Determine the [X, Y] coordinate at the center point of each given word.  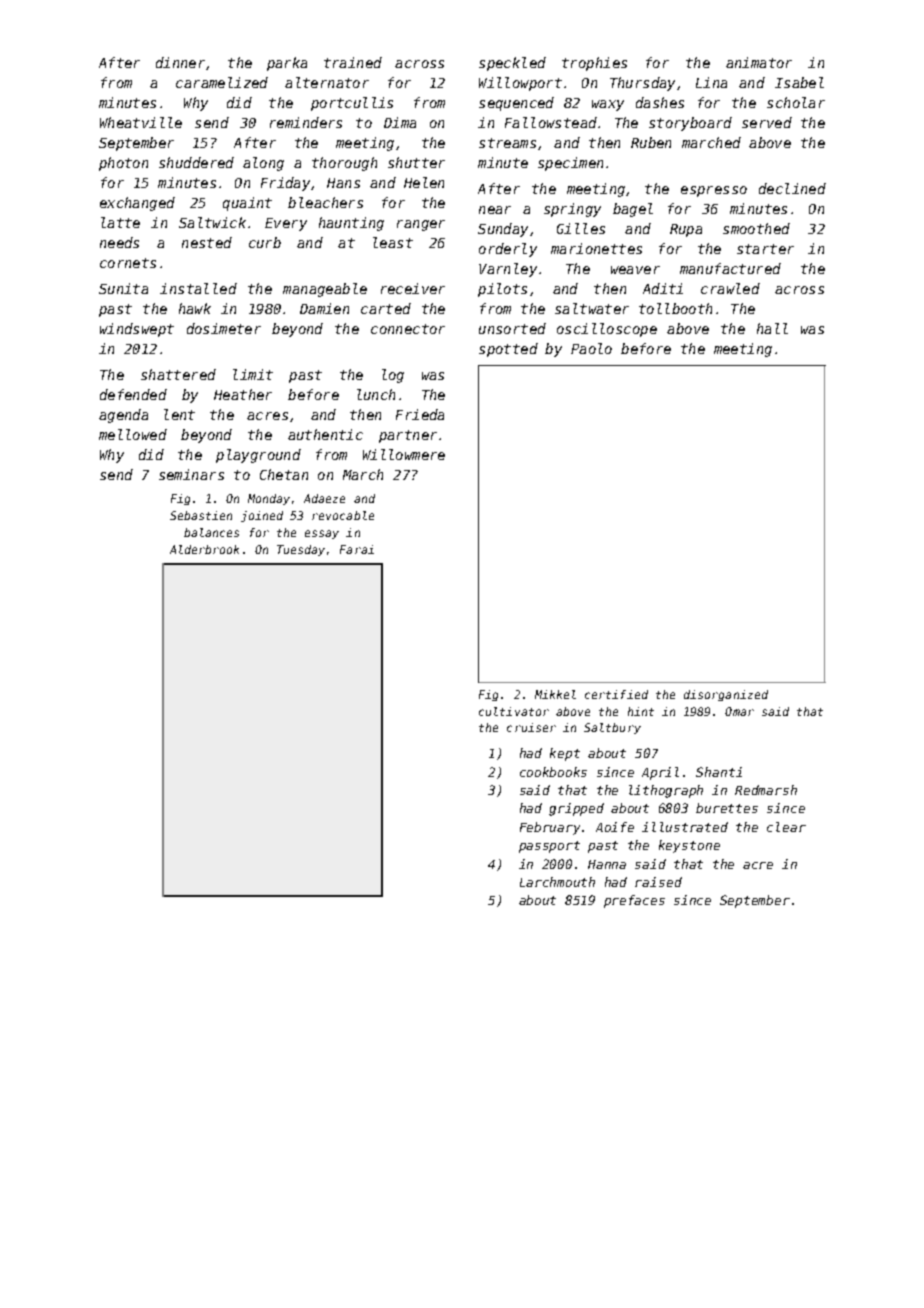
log [393, 376]
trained [353, 62]
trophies [594, 64]
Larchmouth [557, 882]
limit [253, 374]
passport [549, 847]
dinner [180, 62]
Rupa [686, 230]
